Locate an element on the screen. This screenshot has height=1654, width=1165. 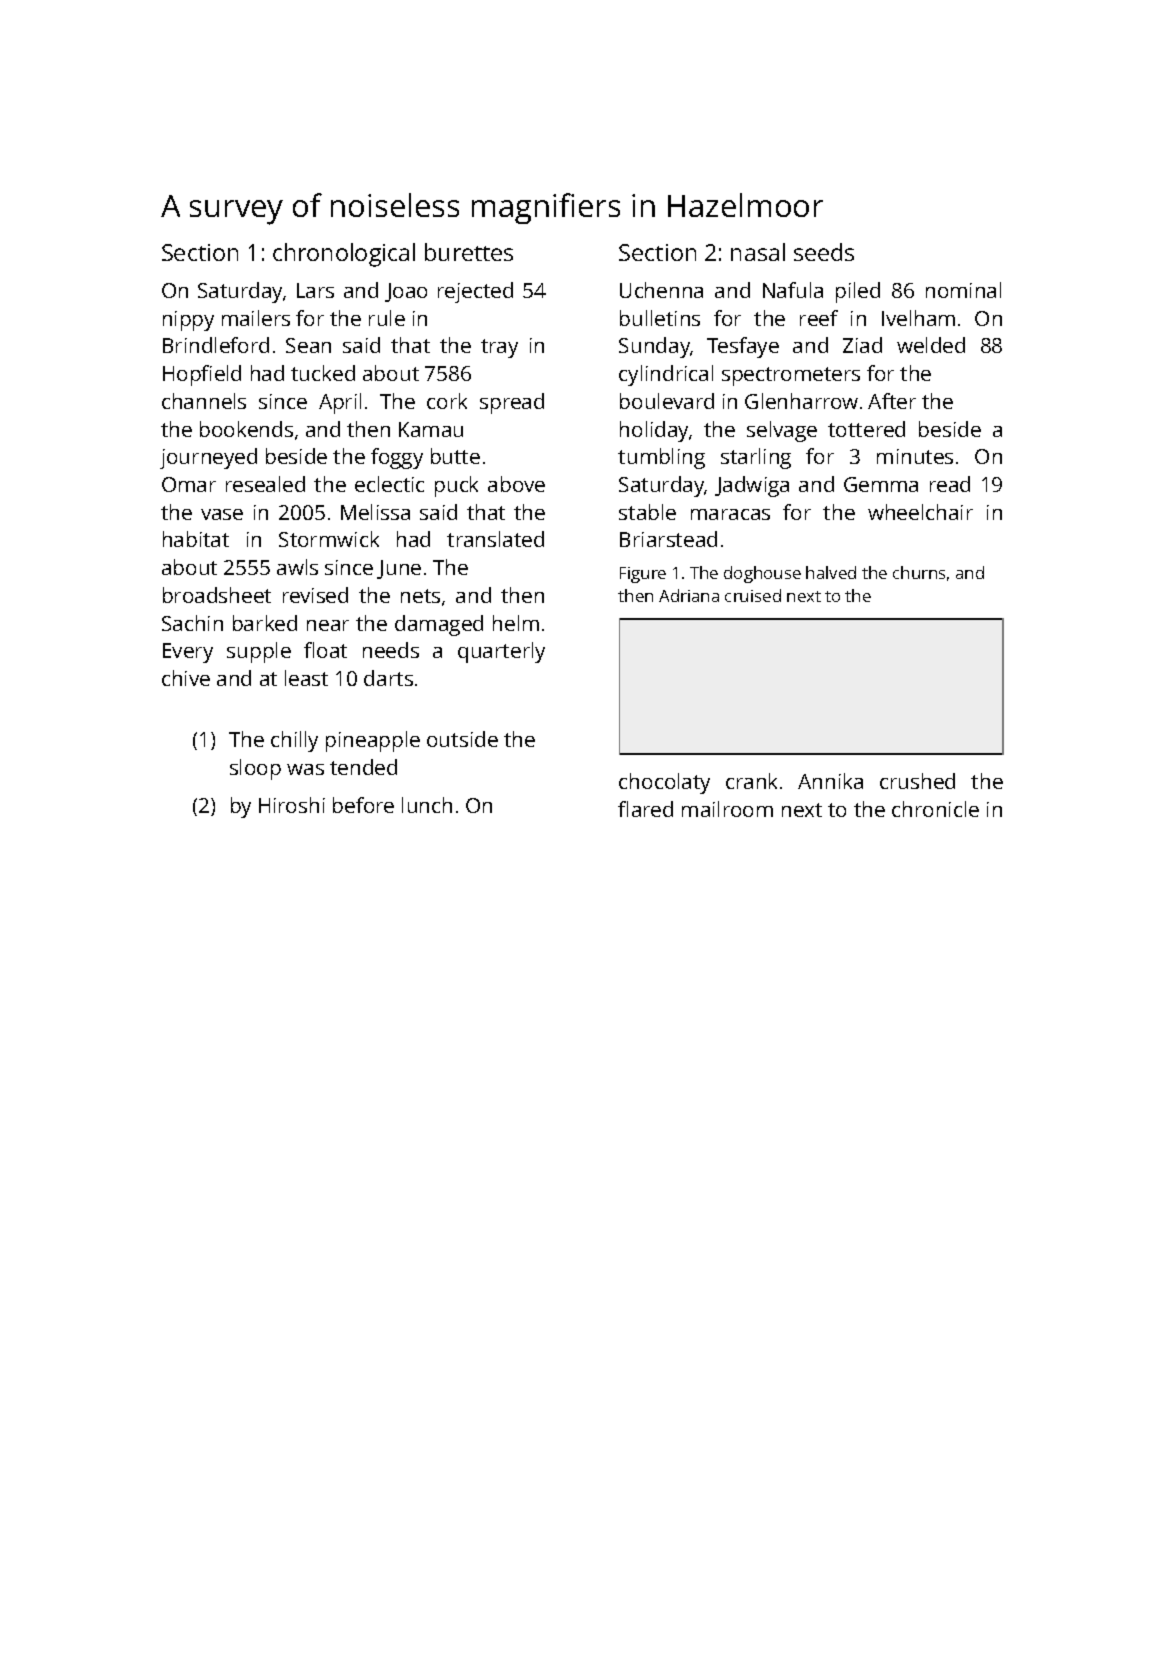
Adriana is located at coordinates (689, 595).
